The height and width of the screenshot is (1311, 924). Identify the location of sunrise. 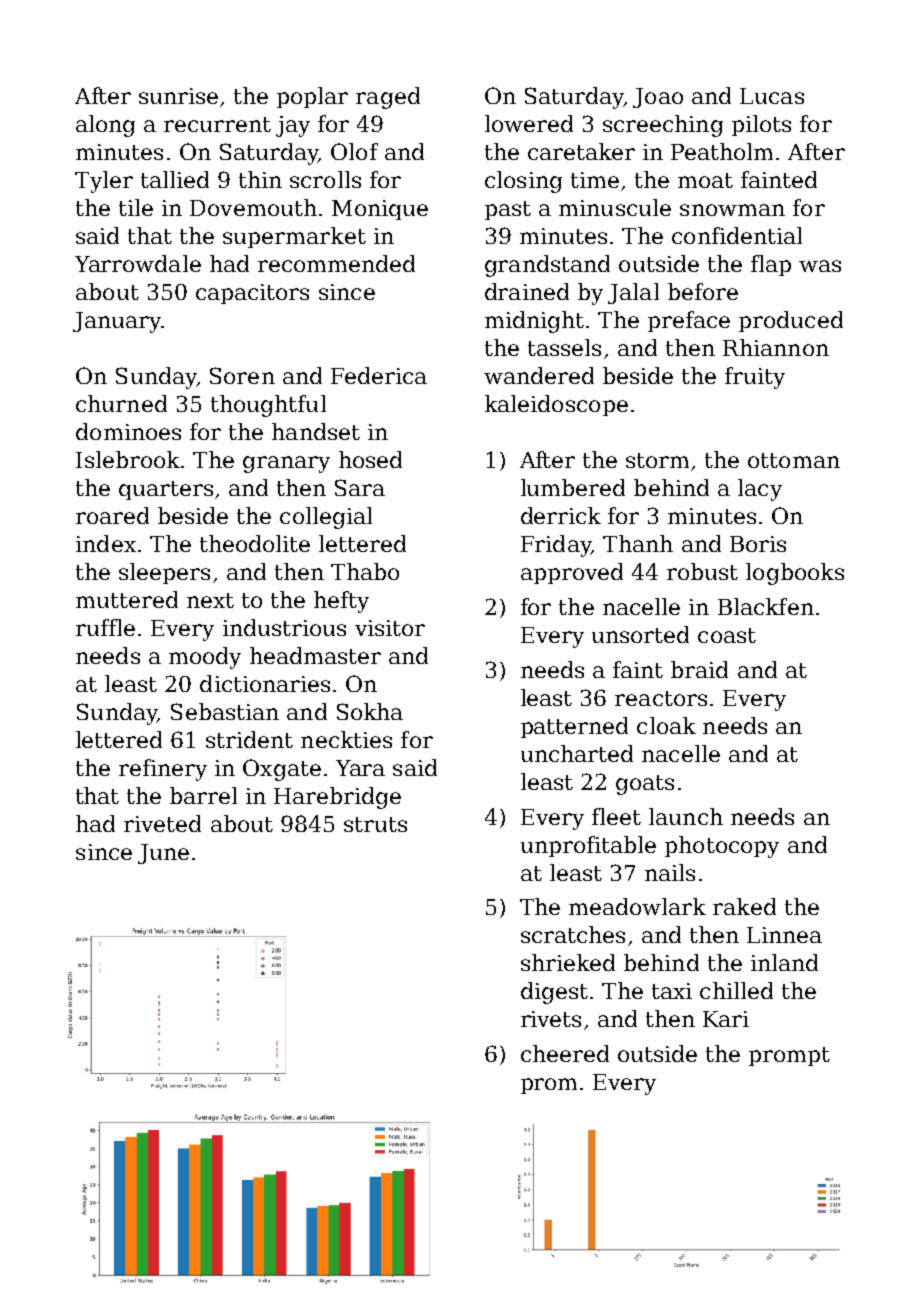
(178, 96).
